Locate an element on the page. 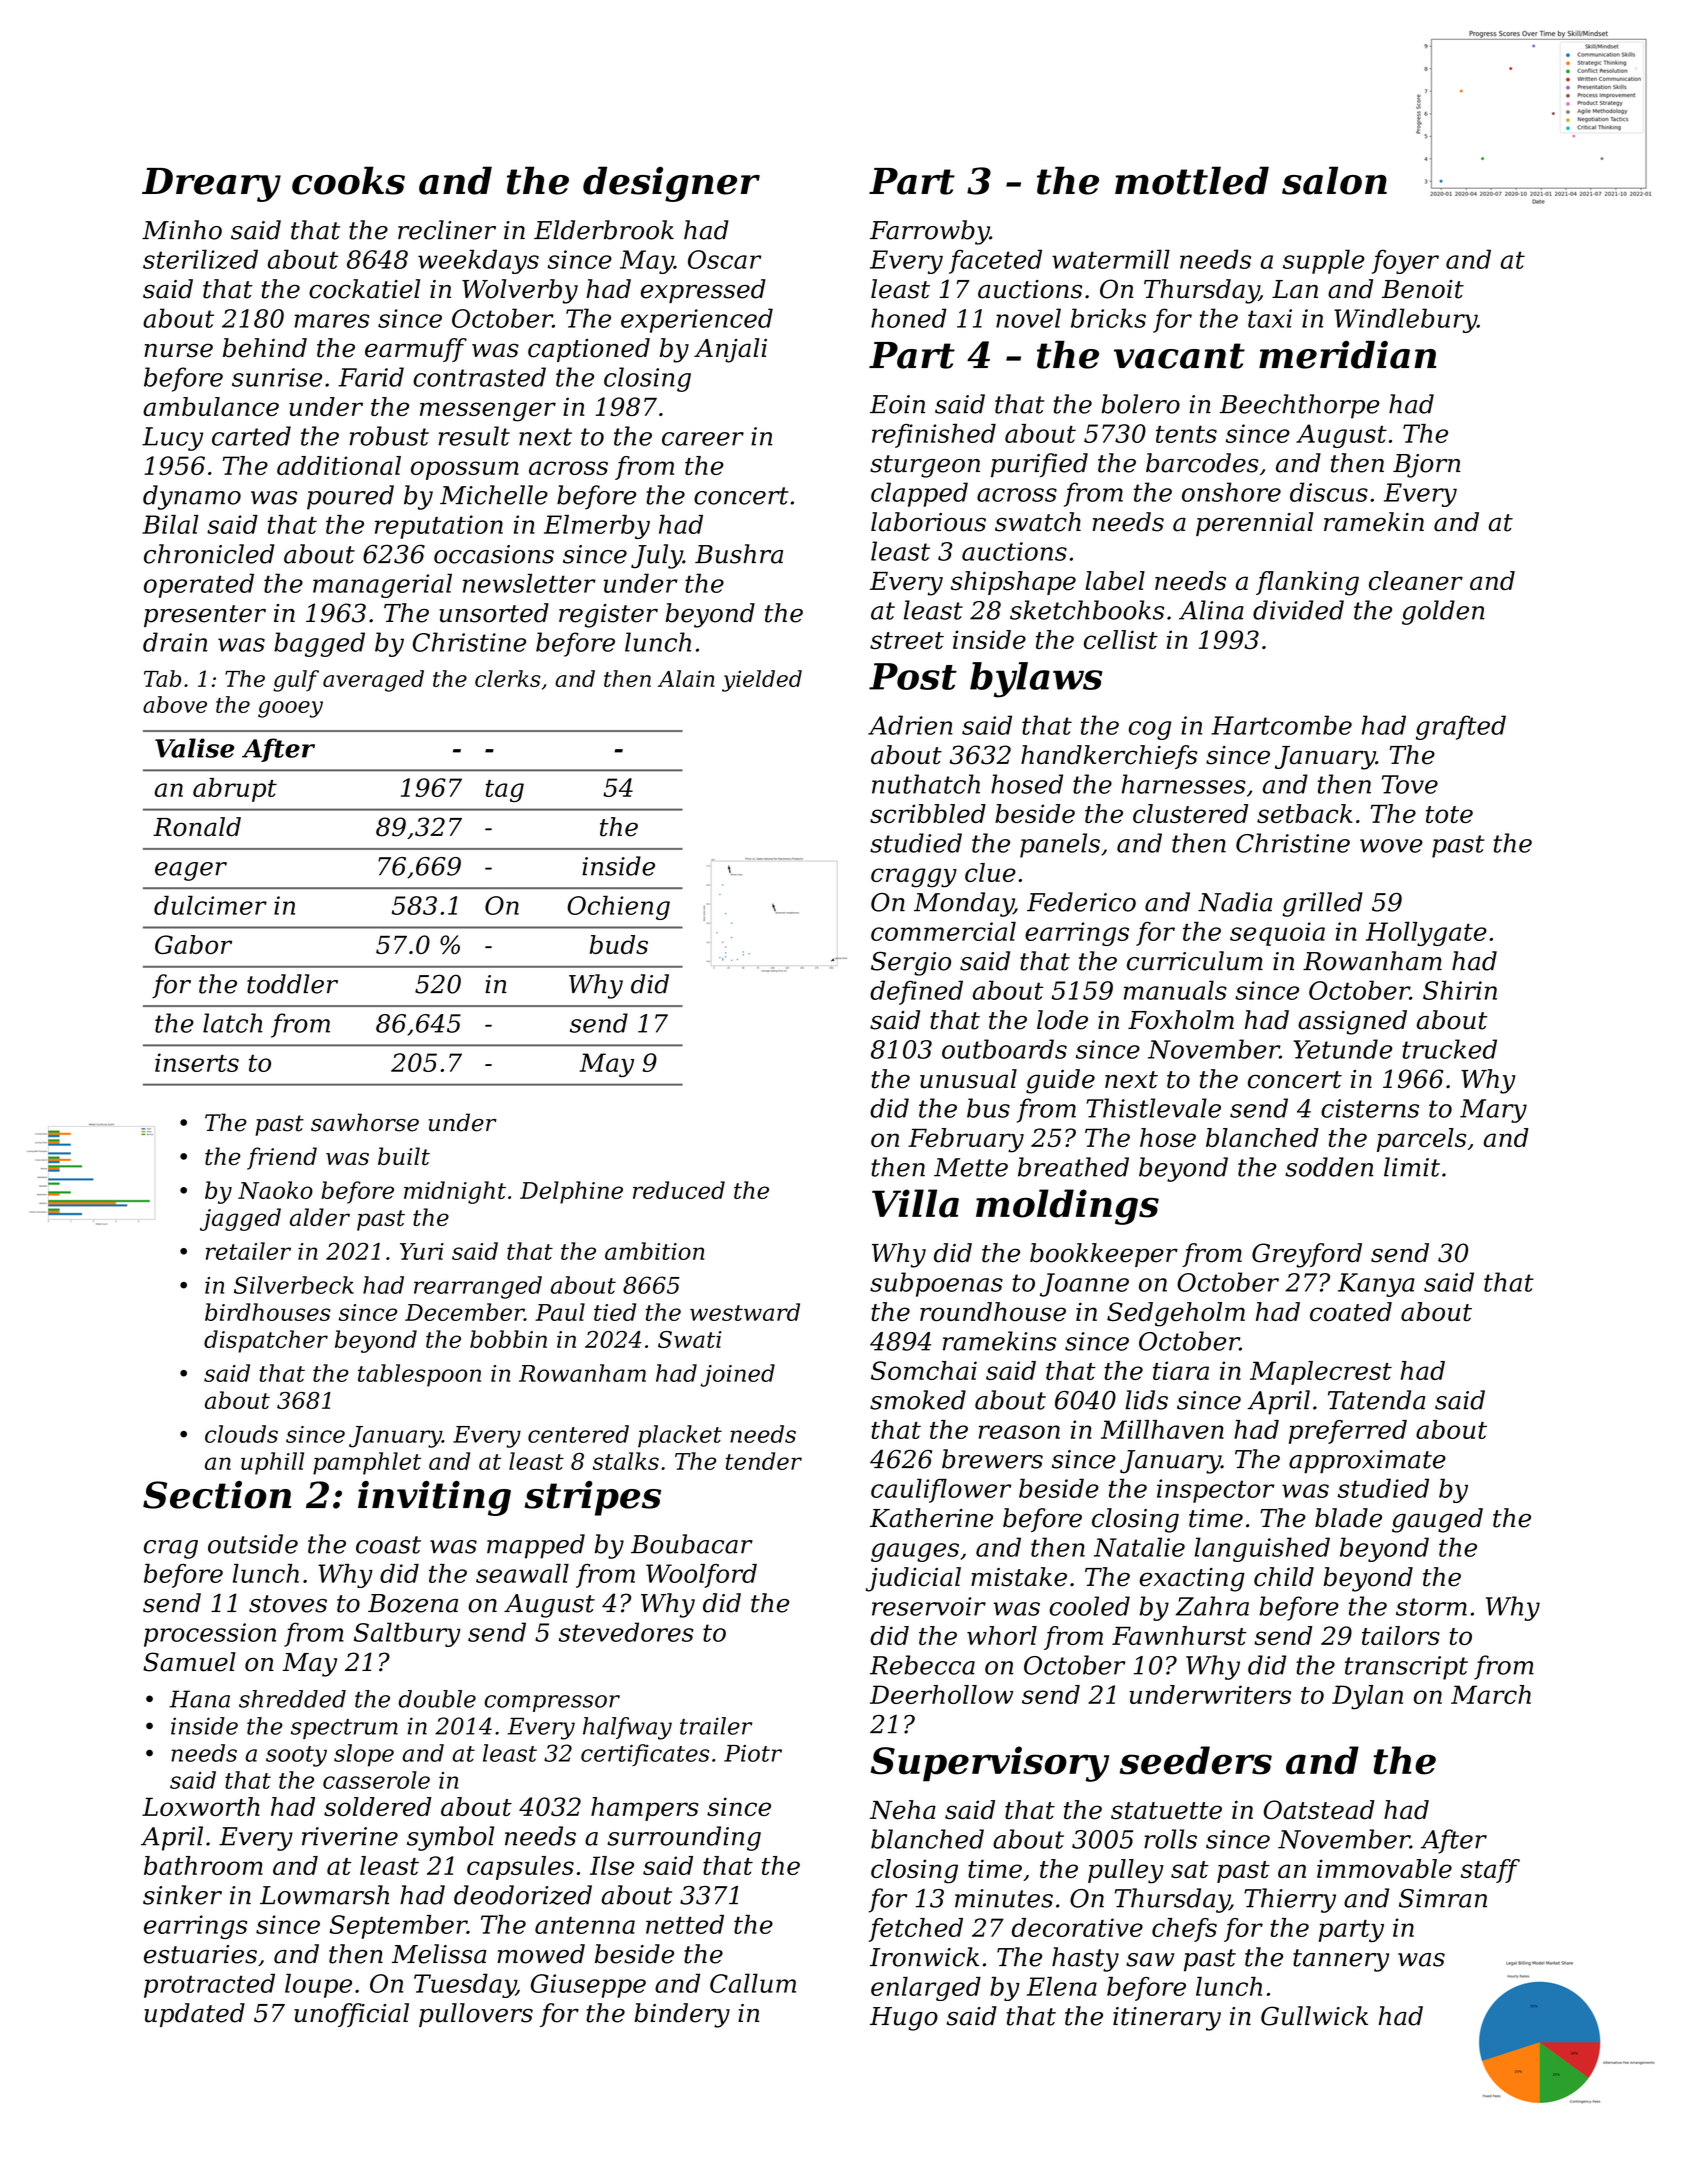  Farrowby is located at coordinates (930, 232).
